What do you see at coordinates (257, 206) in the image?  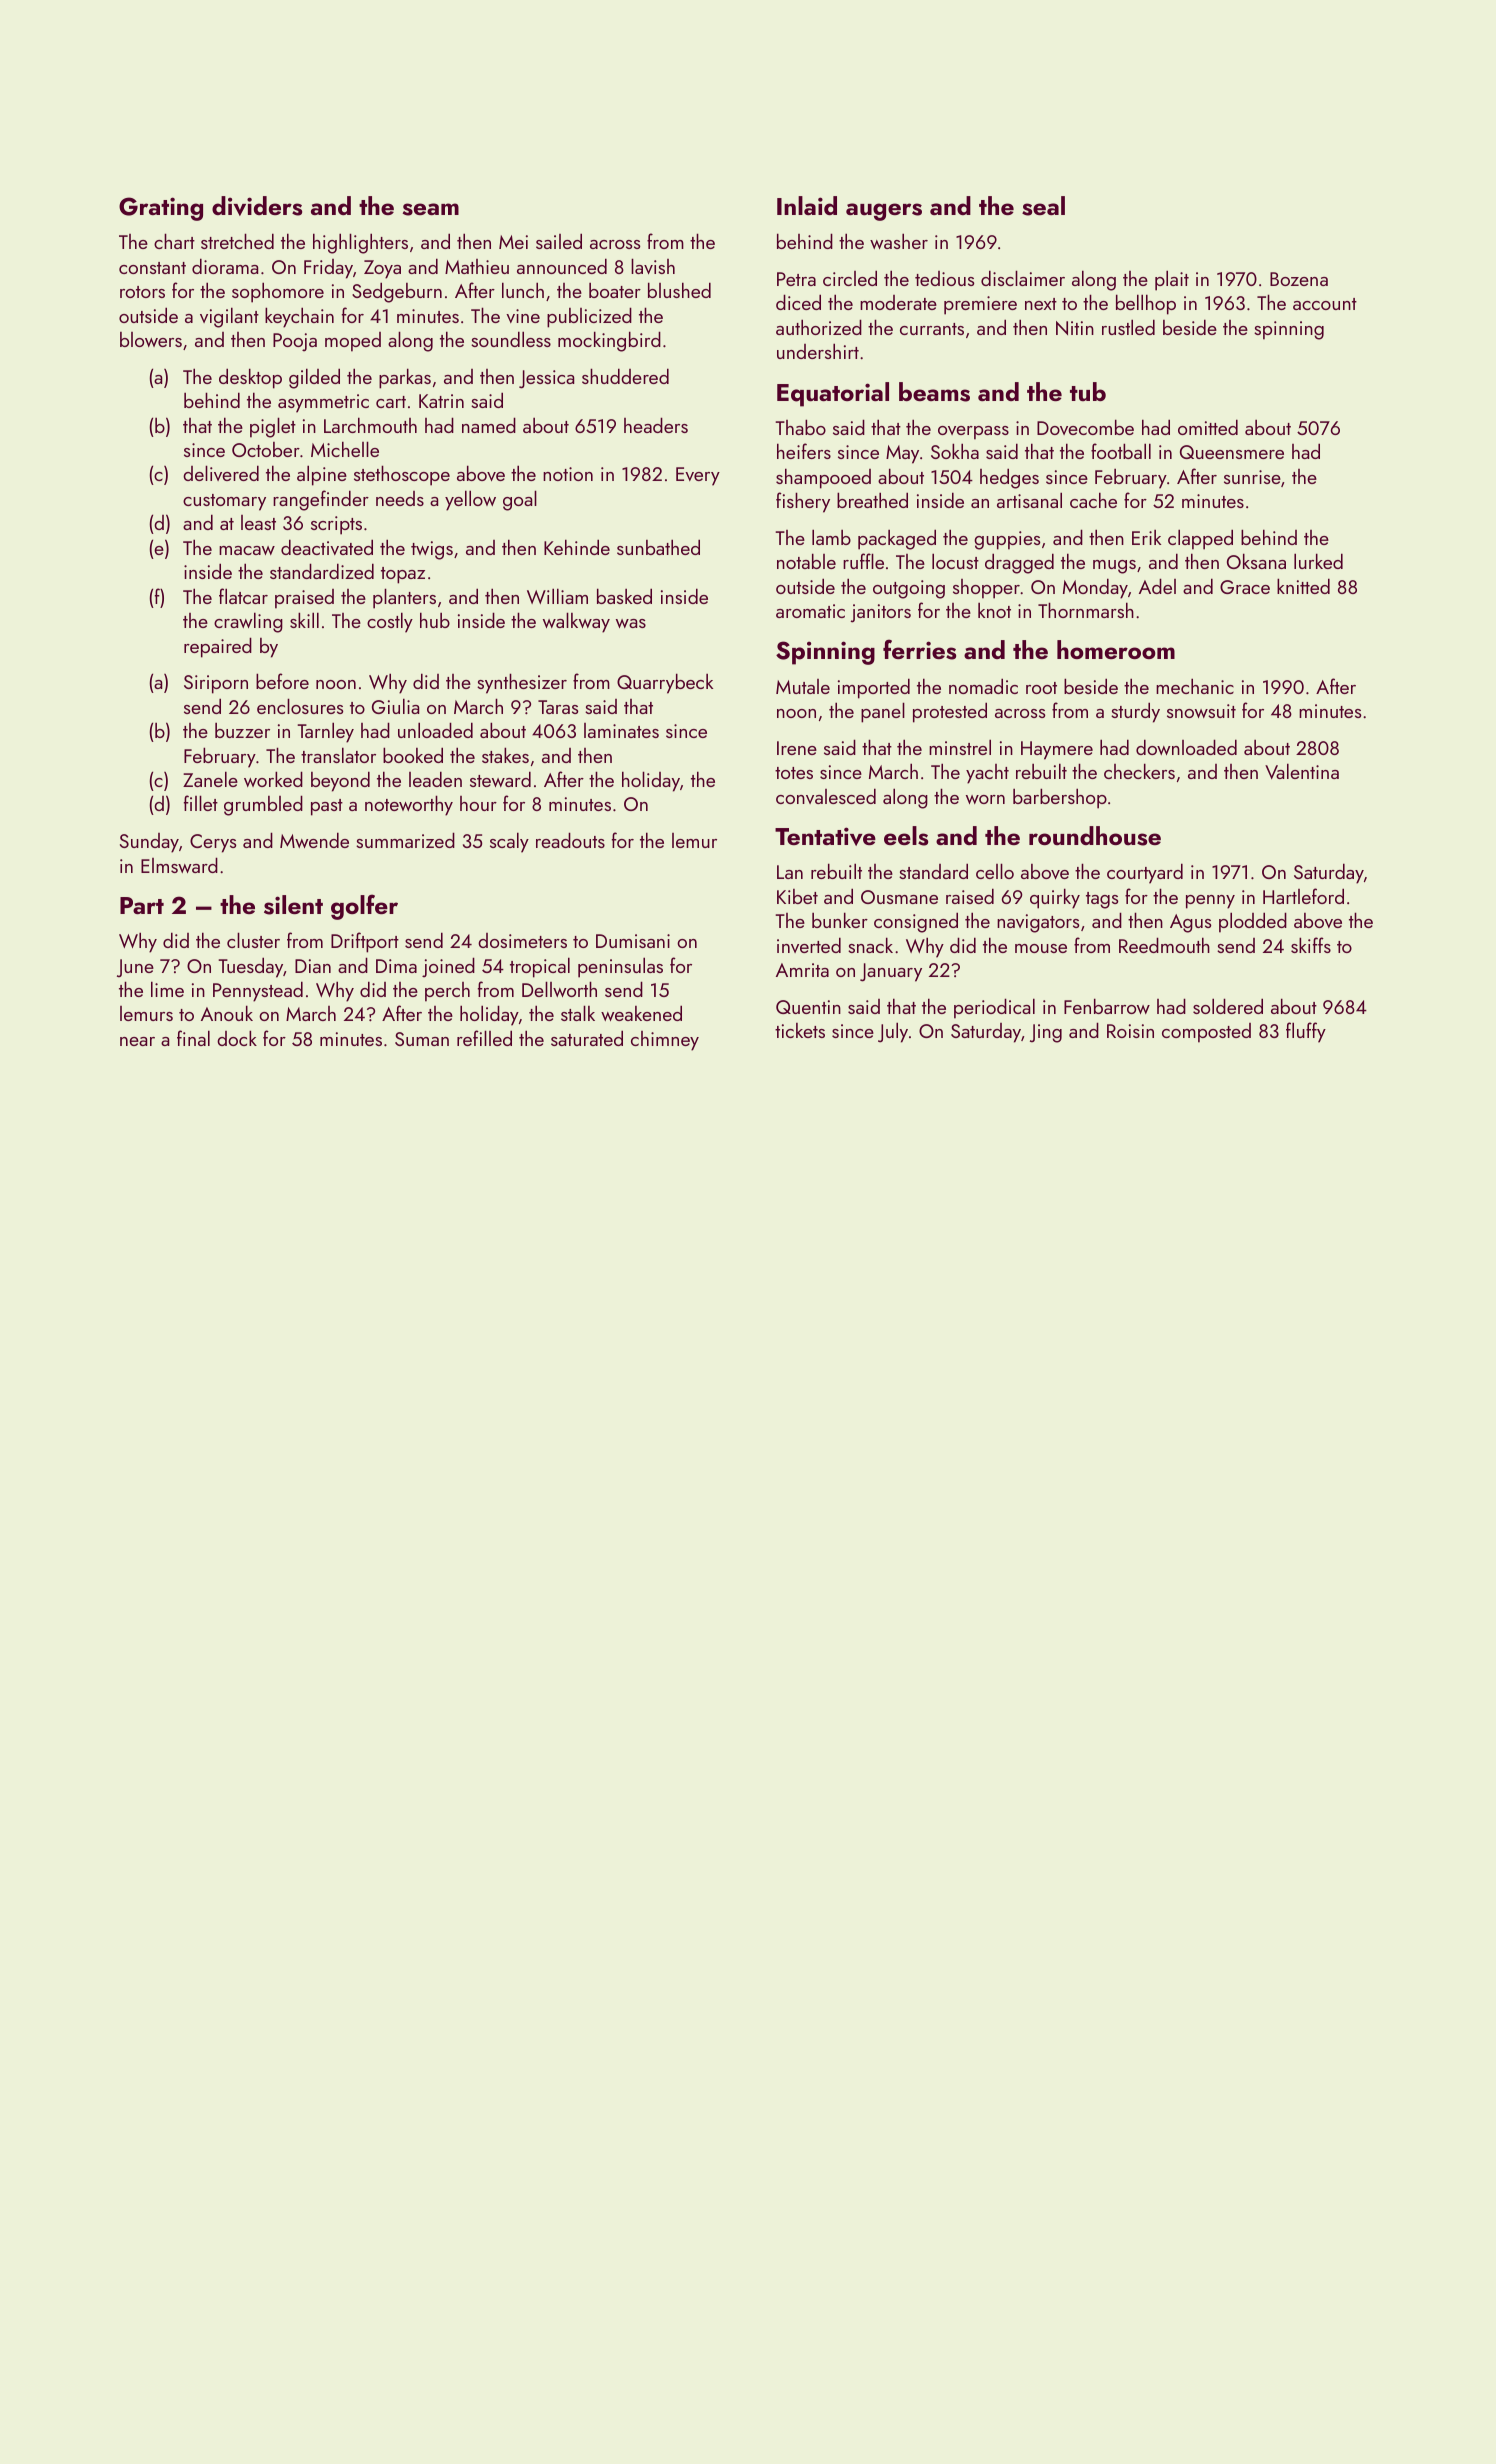 I see `dividers` at bounding box center [257, 206].
